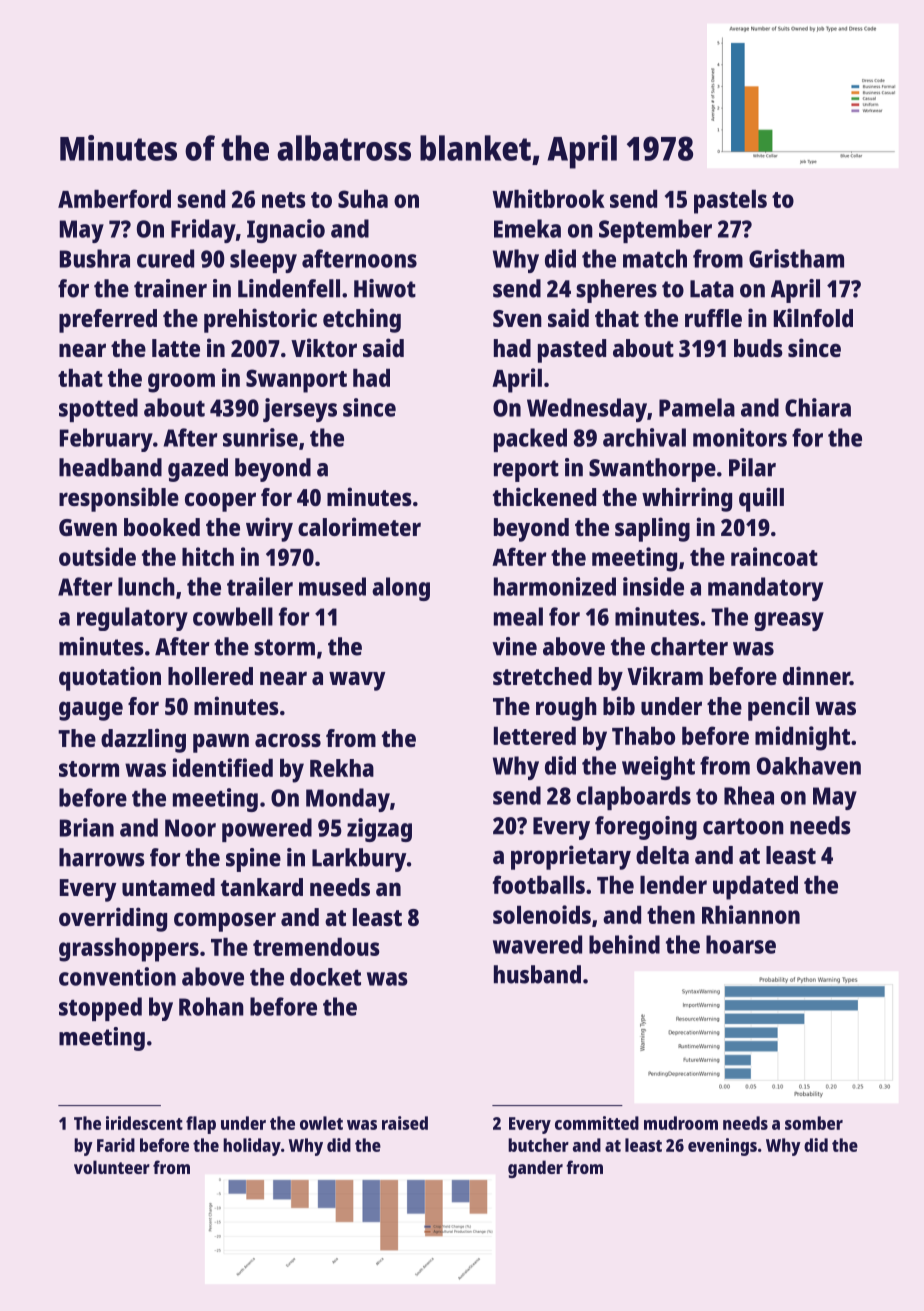 The image size is (924, 1311). What do you see at coordinates (741, 944) in the screenshot?
I see `hoarse` at bounding box center [741, 944].
